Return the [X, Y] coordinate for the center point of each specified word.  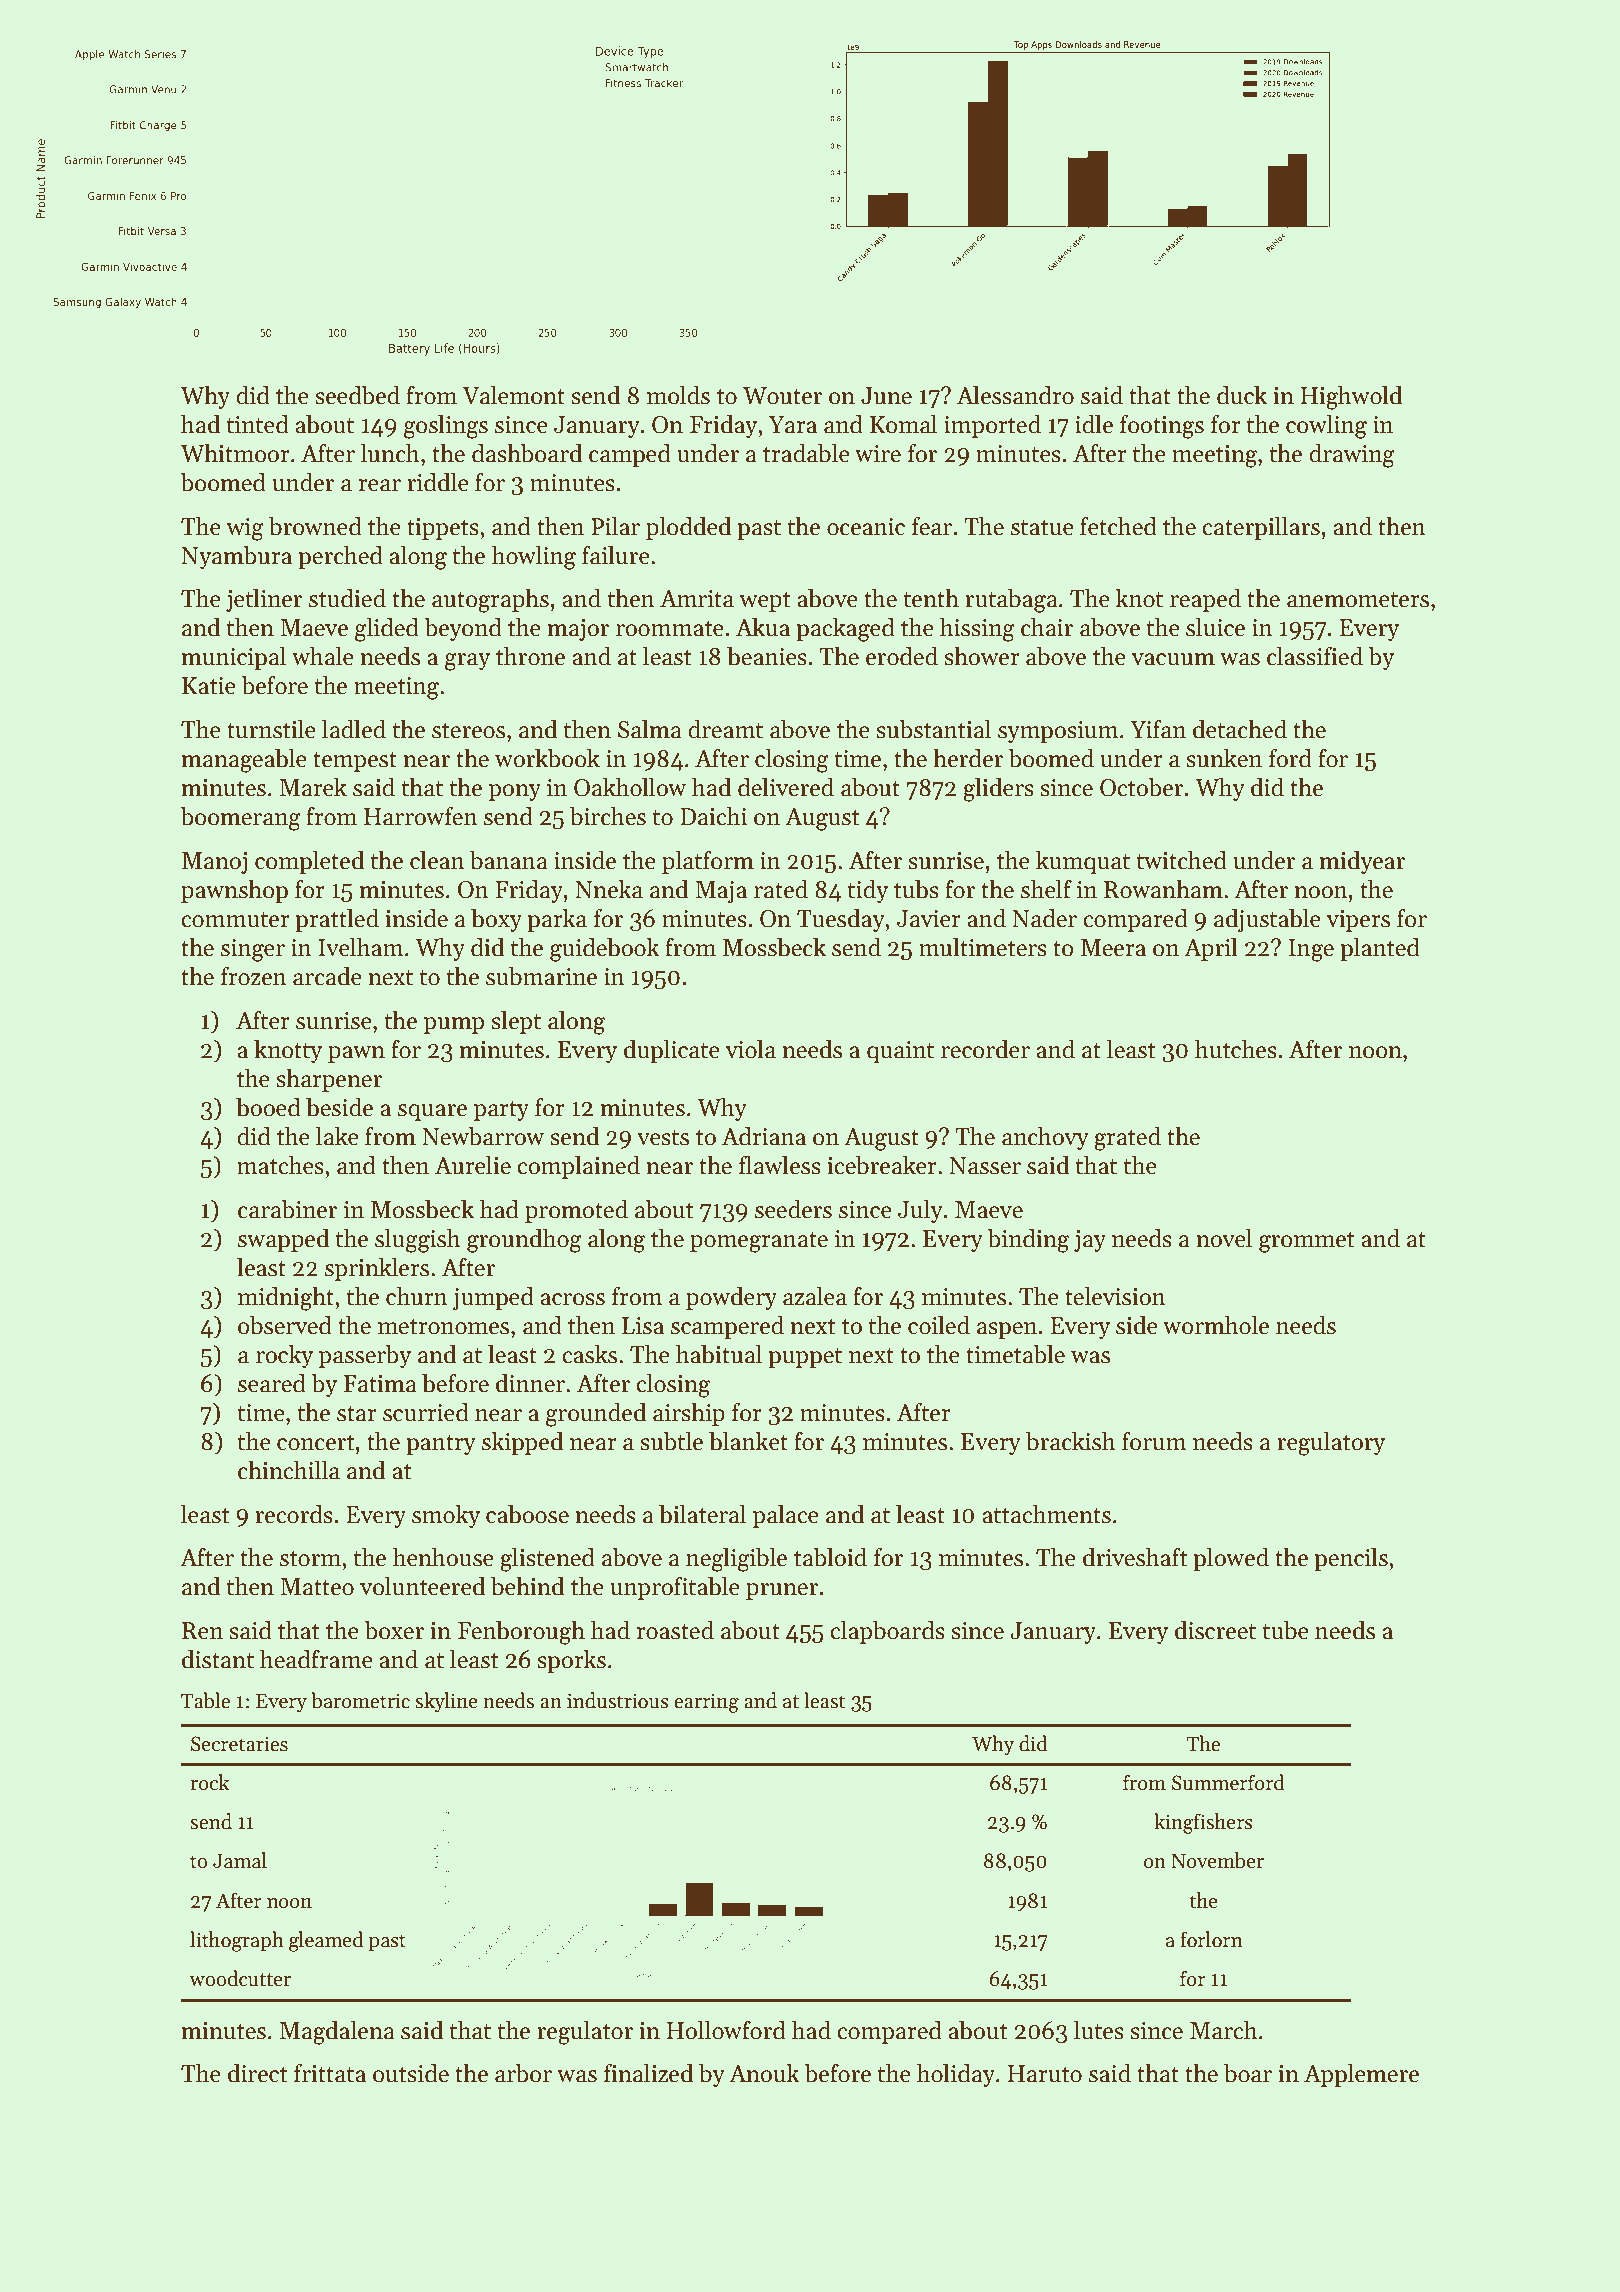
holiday [956, 2075]
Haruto [1045, 2074]
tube [1286, 1630]
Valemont [513, 395]
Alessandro [1015, 395]
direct [258, 2073]
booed [268, 1107]
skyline [446, 1702]
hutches [1236, 1049]
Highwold [1351, 397]
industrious [618, 1700]
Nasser [985, 1166]
